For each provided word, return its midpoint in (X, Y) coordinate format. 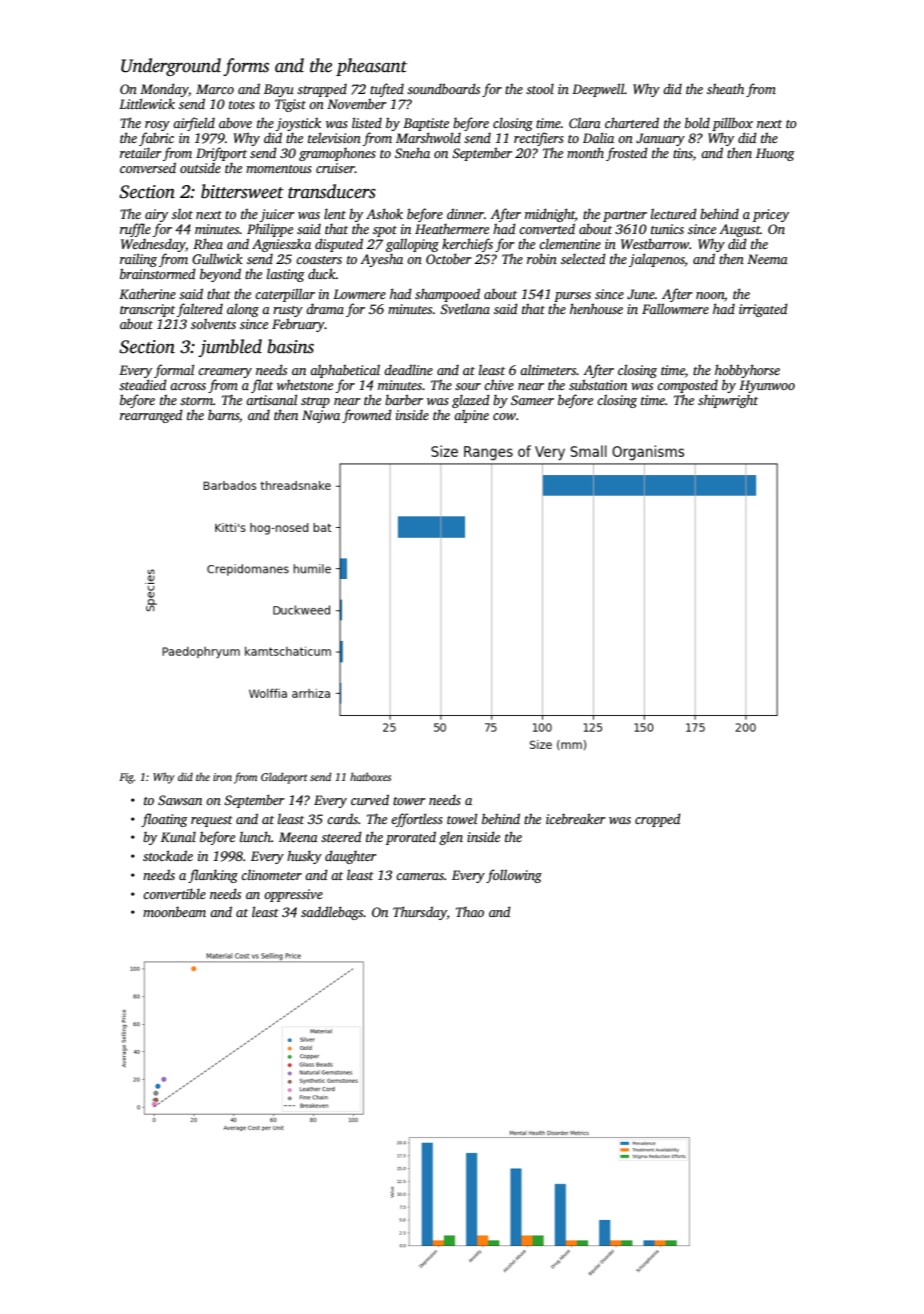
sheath (725, 88)
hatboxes (370, 776)
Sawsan (180, 800)
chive (499, 384)
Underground (171, 67)
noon (710, 295)
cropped (658, 820)
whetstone (305, 384)
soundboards (443, 88)
